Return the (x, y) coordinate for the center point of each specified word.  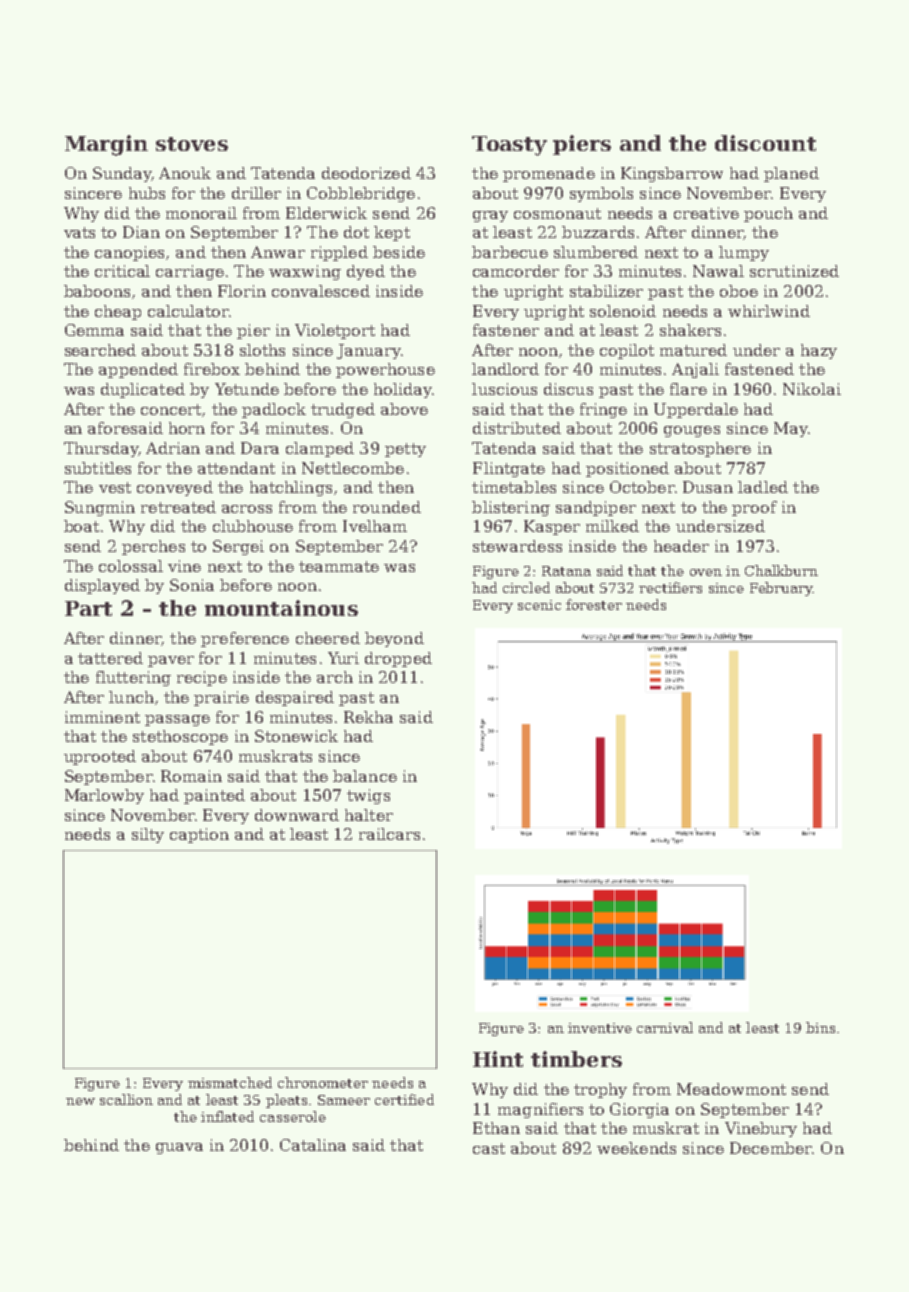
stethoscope (180, 737)
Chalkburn (781, 570)
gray (490, 216)
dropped (398, 659)
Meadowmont (731, 1089)
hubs (147, 193)
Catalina (313, 1145)
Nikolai (812, 389)
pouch (768, 214)
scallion (126, 1099)
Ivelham (375, 526)
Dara (260, 448)
